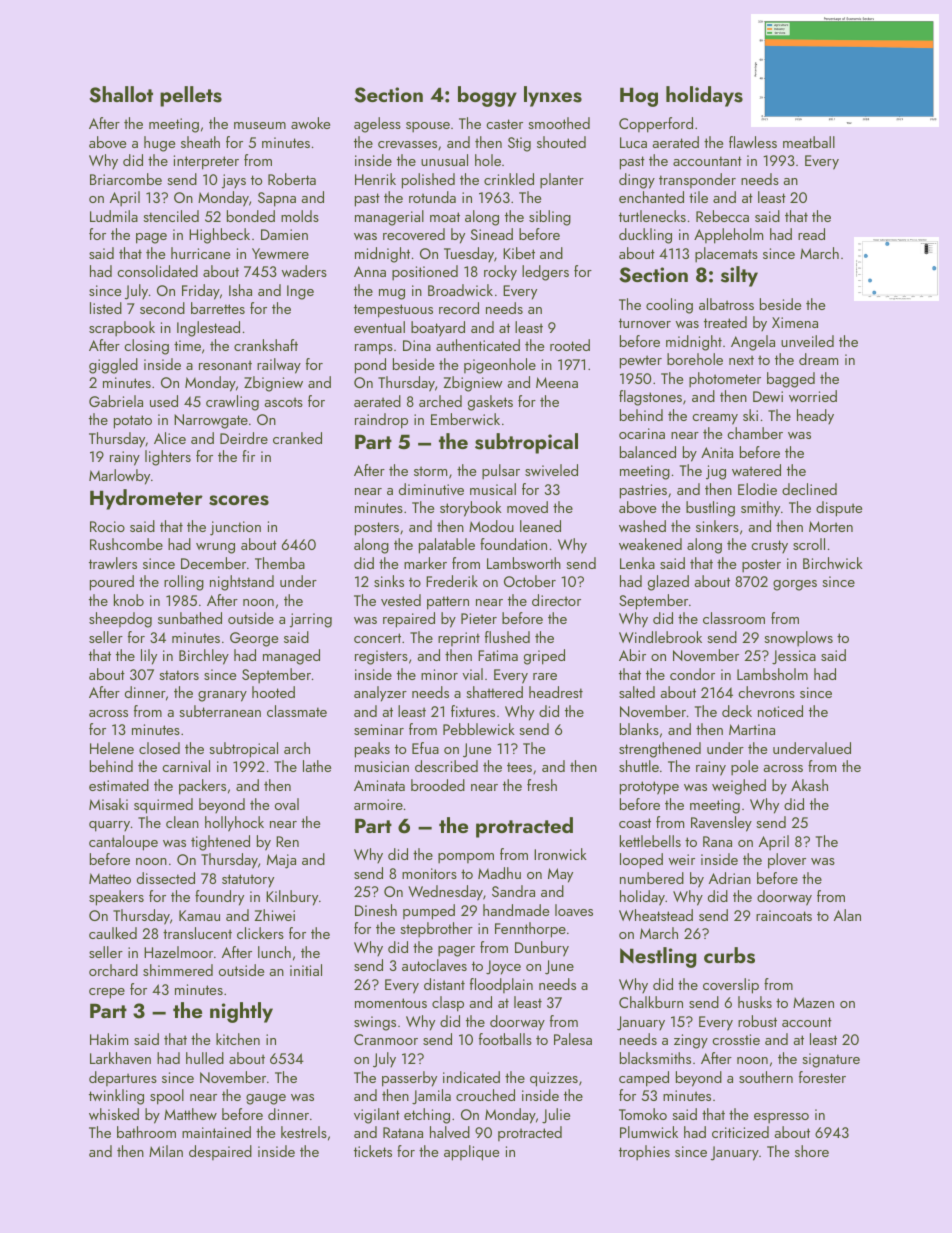 This screenshot has width=952, height=1233. Describe the element at coordinates (438, 785) in the screenshot. I see `brooded` at that location.
